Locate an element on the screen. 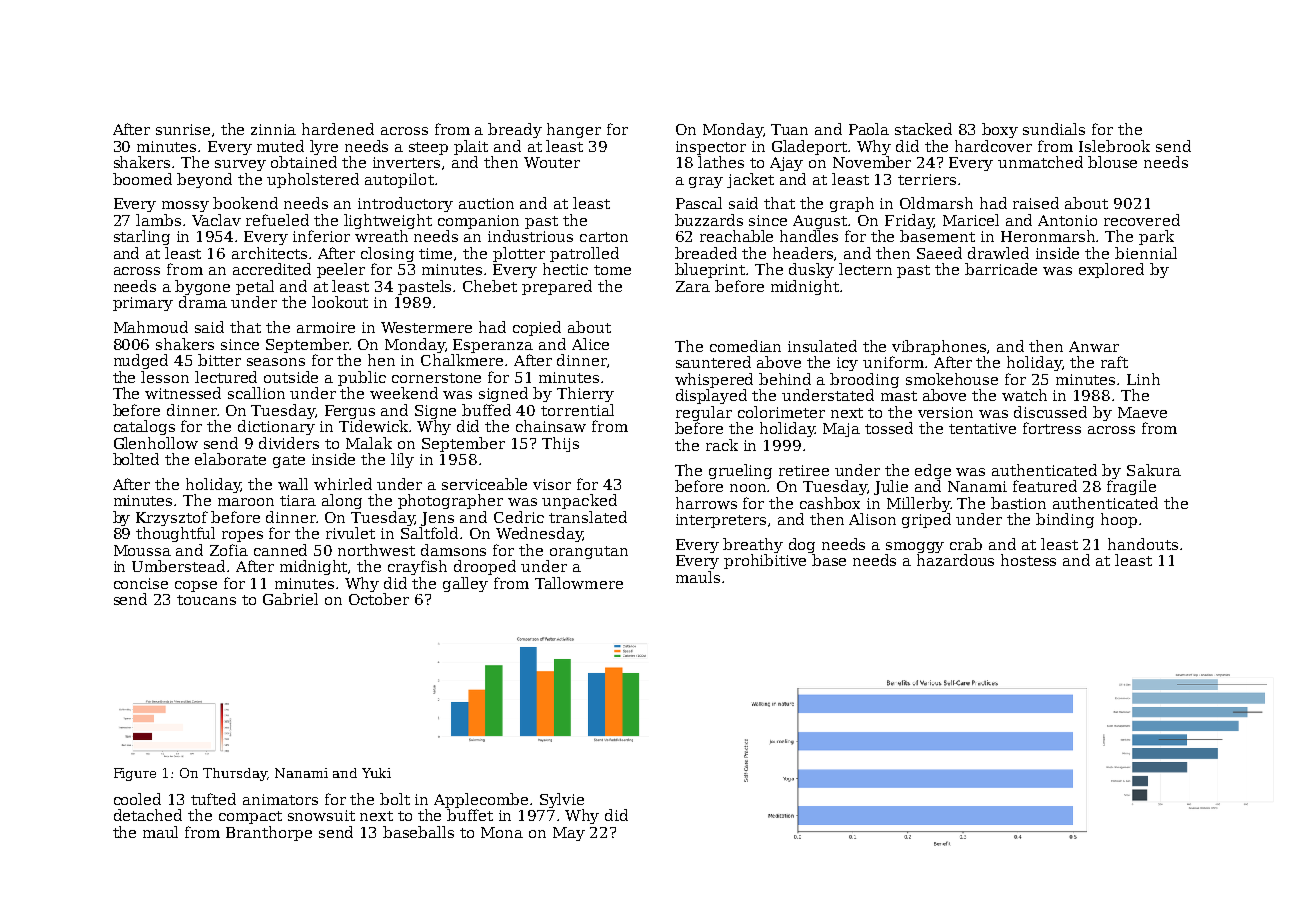 This screenshot has height=924, width=1308. blouse is located at coordinates (1112, 162).
